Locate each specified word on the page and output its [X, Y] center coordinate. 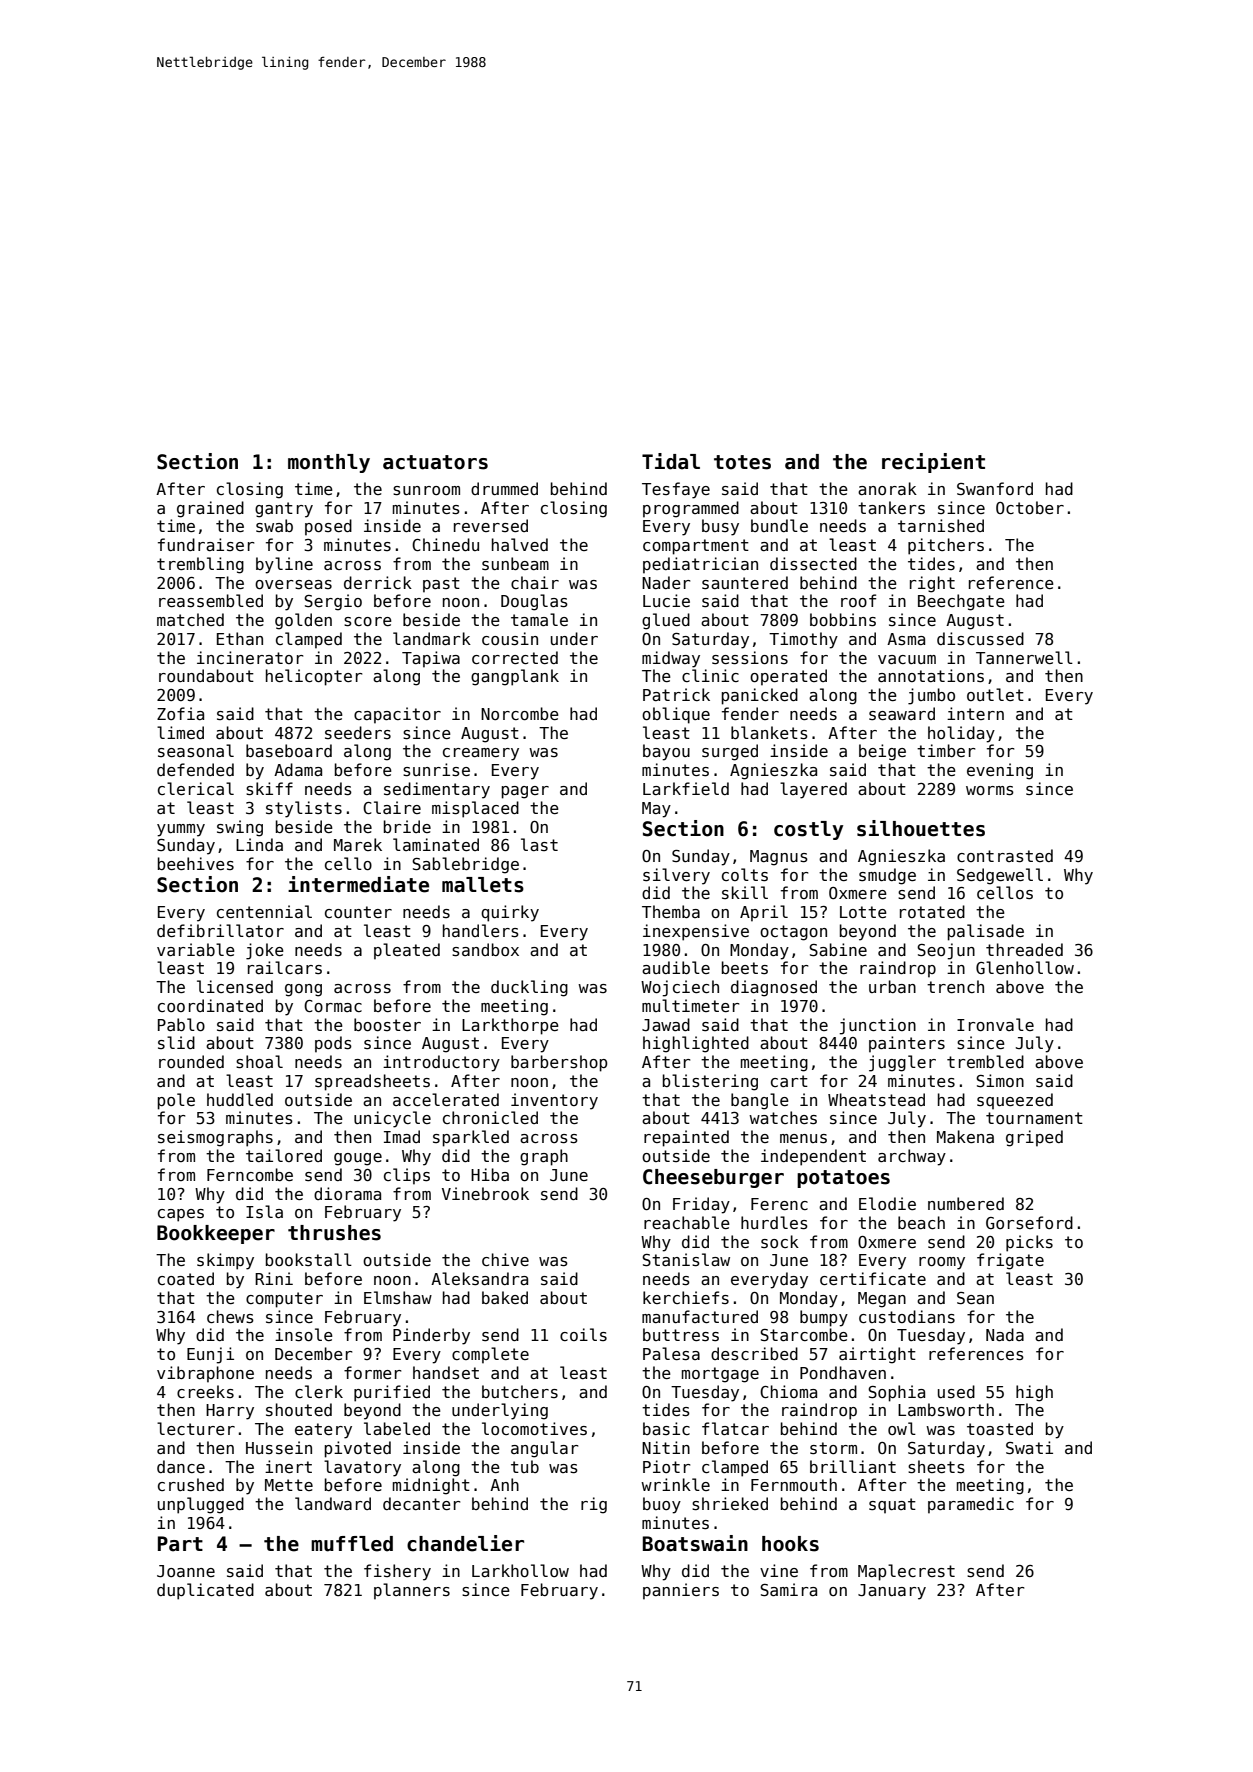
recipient [933, 463]
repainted [686, 1138]
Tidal [671, 461]
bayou [666, 752]
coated [186, 1278]
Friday [701, 1205]
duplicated [205, 1591]
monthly [329, 463]
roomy [942, 1263]
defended [195, 769]
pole [176, 1101]
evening [1000, 771]
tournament [1034, 1118]
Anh [504, 1484]
